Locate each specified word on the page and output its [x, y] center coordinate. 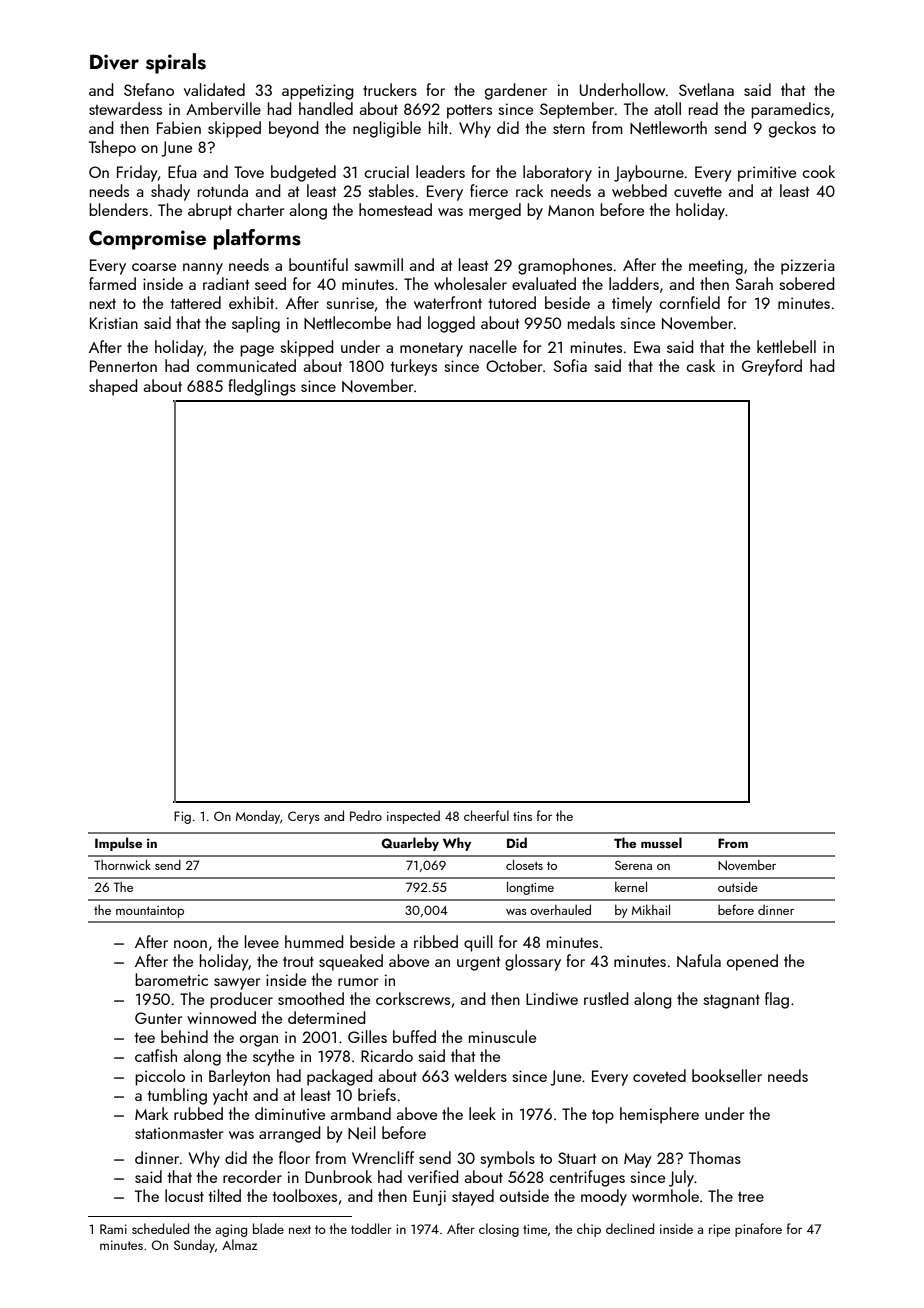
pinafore [758, 1230]
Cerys [304, 817]
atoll [667, 108]
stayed [473, 1197]
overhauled [560, 909]
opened [752, 962]
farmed [112, 283]
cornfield [689, 302]
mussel [661, 842]
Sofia [570, 365]
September [577, 110]
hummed [314, 941]
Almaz [239, 1244]
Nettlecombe [347, 323]
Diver [114, 62]
